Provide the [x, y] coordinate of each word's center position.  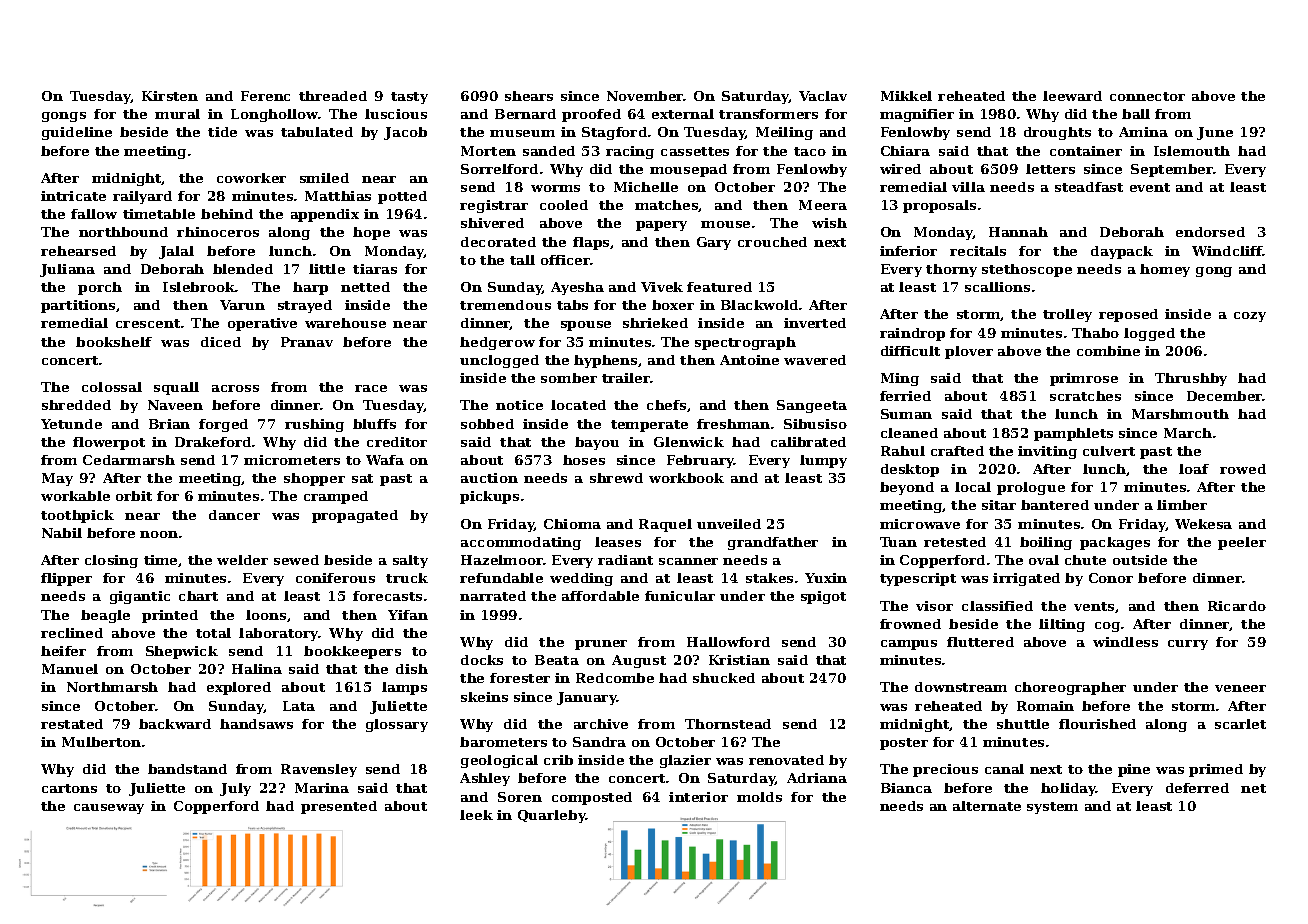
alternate [987, 806]
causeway [109, 809]
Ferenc [265, 96]
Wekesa [1203, 524]
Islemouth [1192, 151]
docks [482, 660]
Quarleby [552, 816]
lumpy [823, 461]
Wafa [385, 460]
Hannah [1018, 232]
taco [810, 151]
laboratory [279, 634]
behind [227, 214]
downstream [961, 687]
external [683, 114]
